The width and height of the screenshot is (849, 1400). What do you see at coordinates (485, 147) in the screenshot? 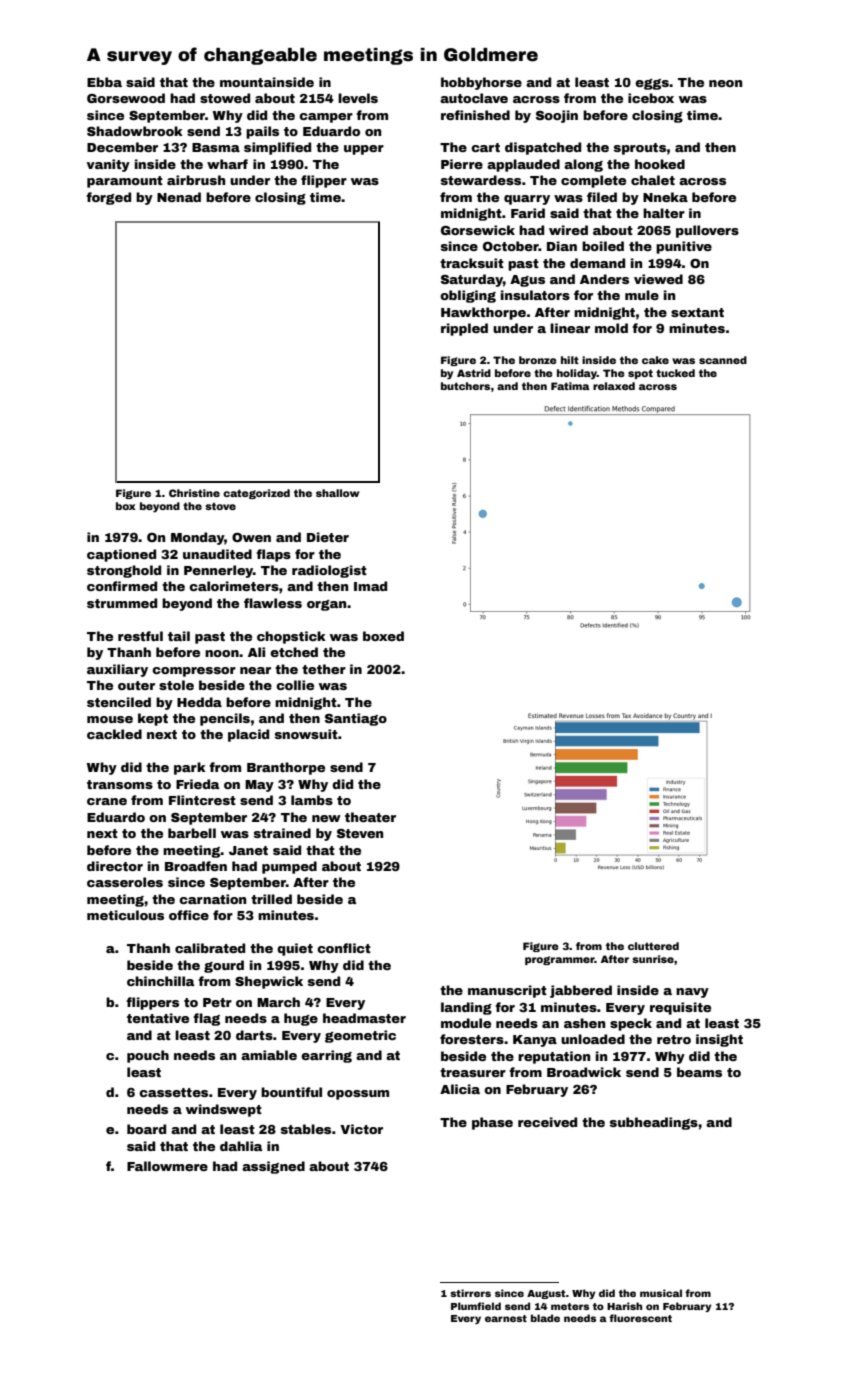
I see `cart` at bounding box center [485, 147].
